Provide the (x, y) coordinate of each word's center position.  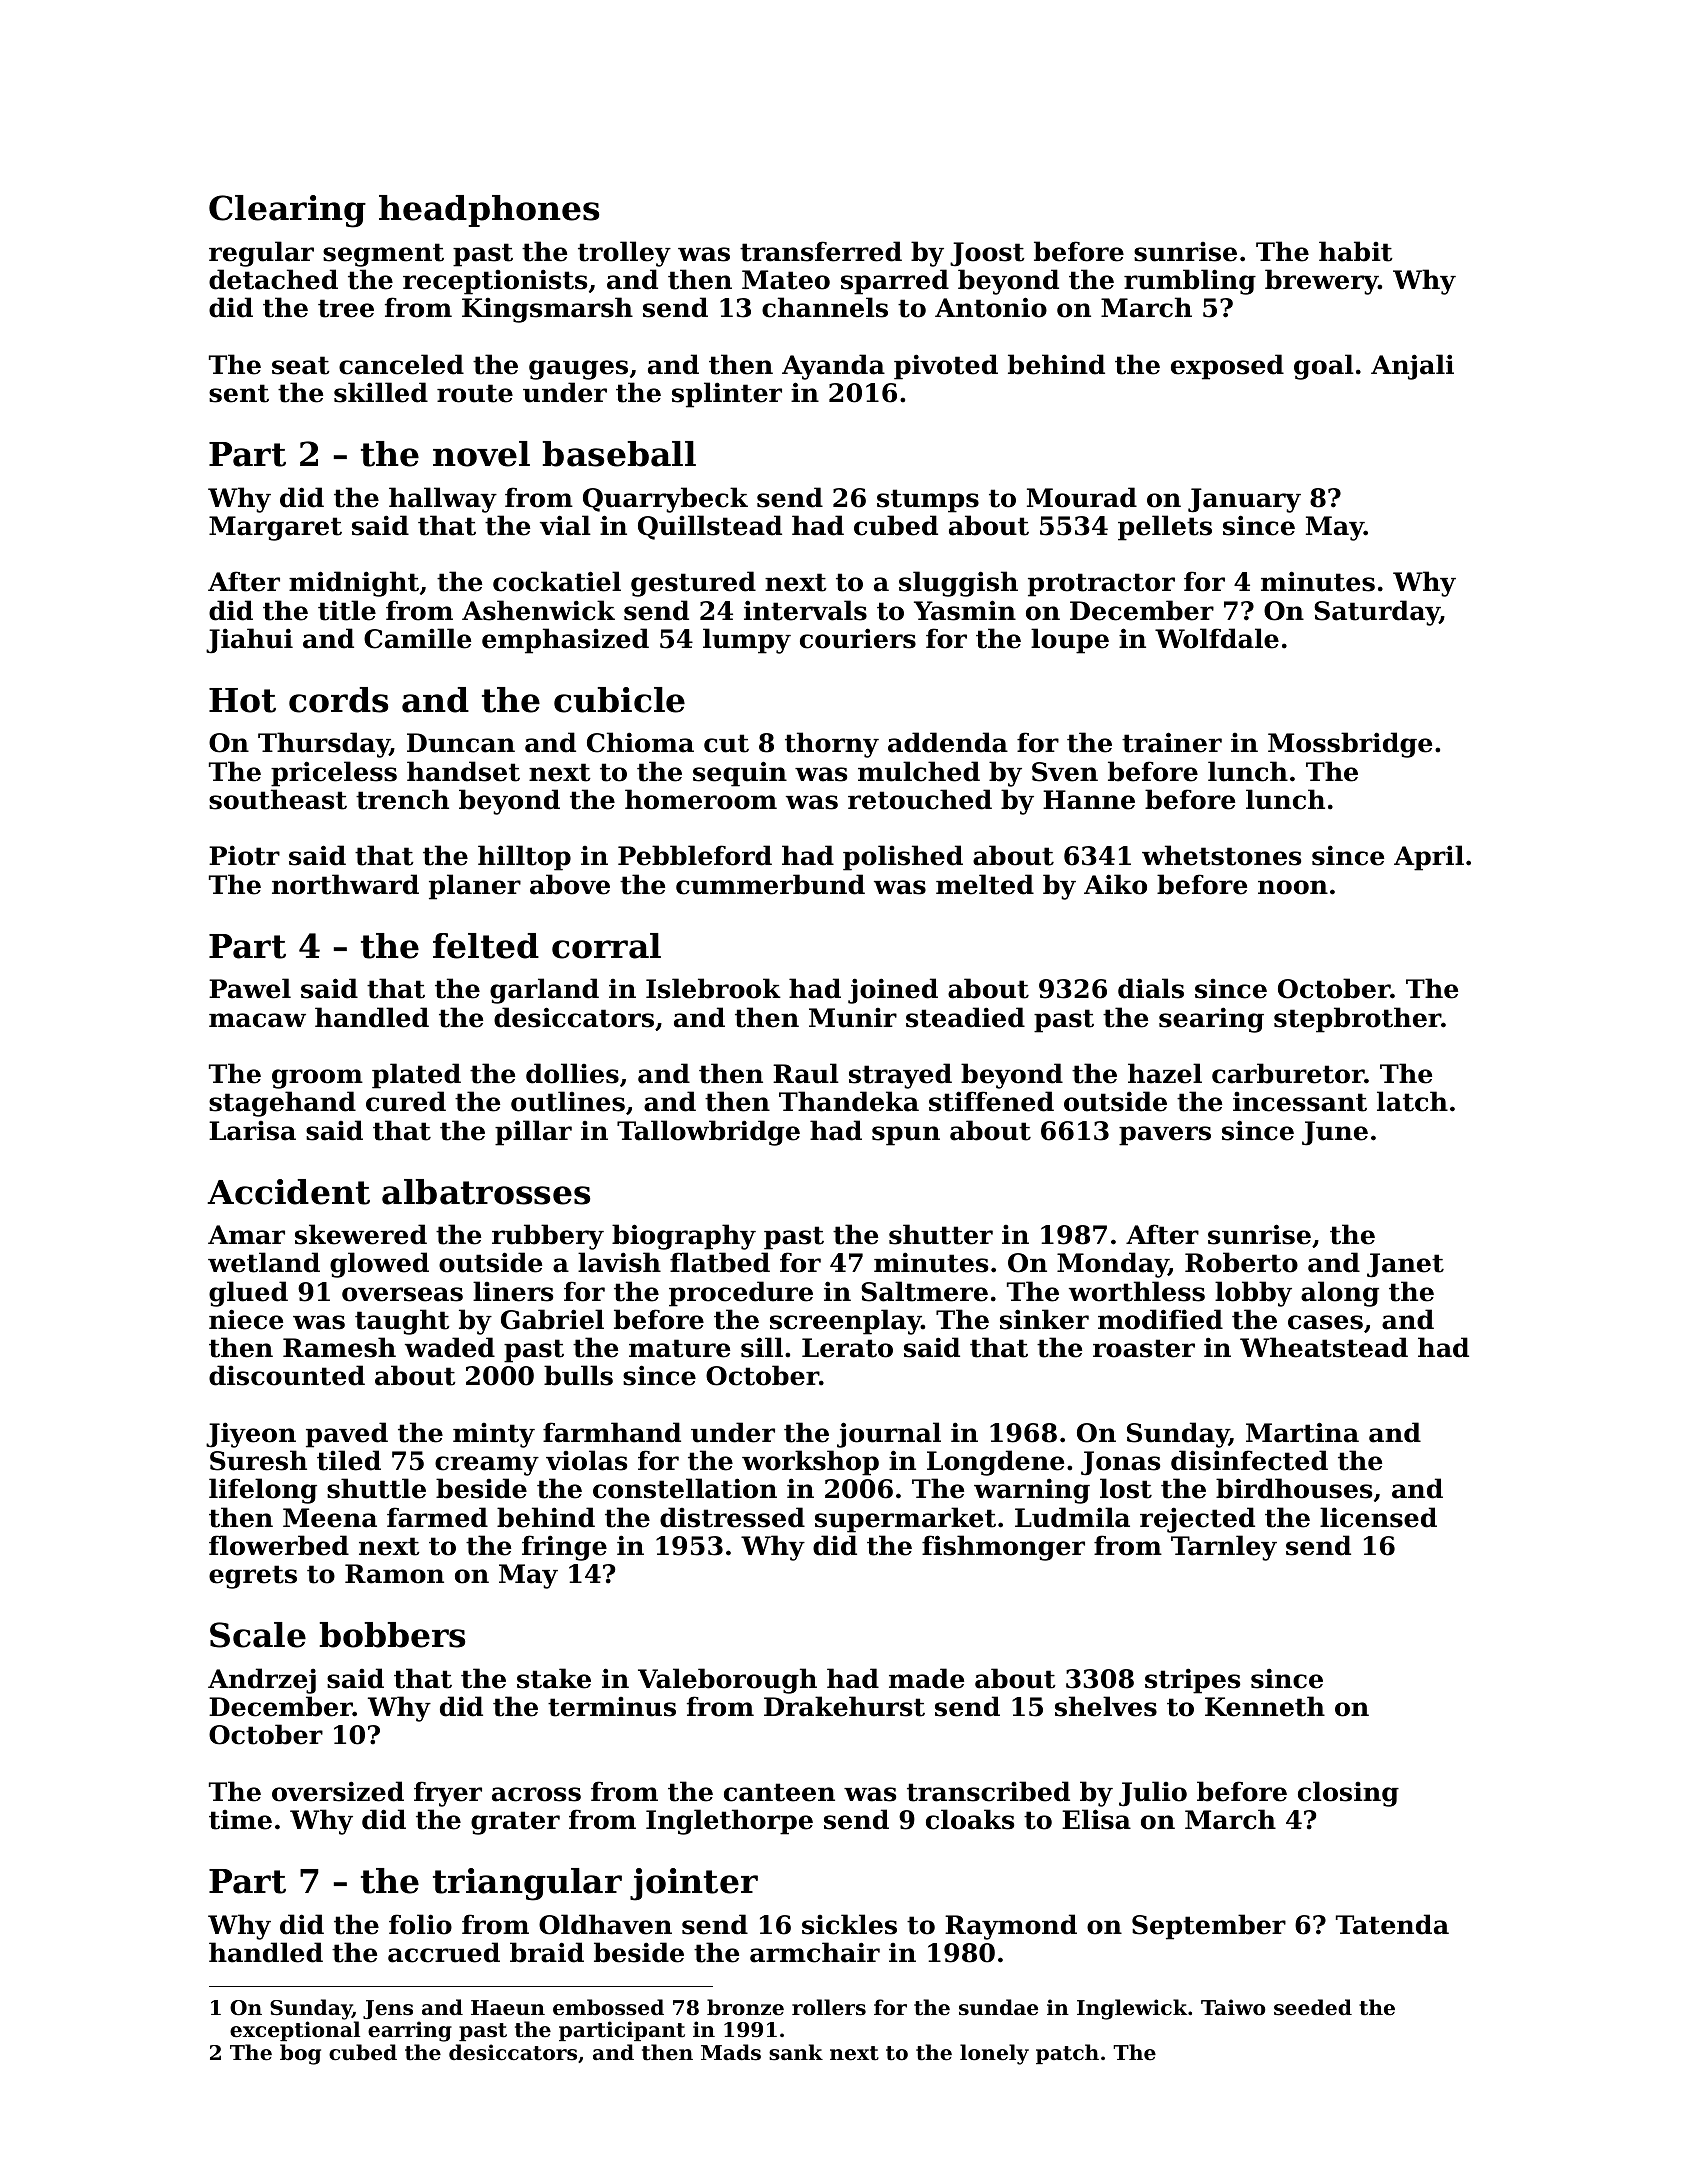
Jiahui (249, 641)
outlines (568, 1101)
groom (317, 1079)
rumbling (1190, 282)
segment (383, 255)
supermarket (905, 1520)
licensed (1378, 1517)
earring (410, 2031)
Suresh (258, 1460)
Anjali (1412, 367)
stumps (928, 501)
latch (1412, 1101)
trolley (624, 254)
